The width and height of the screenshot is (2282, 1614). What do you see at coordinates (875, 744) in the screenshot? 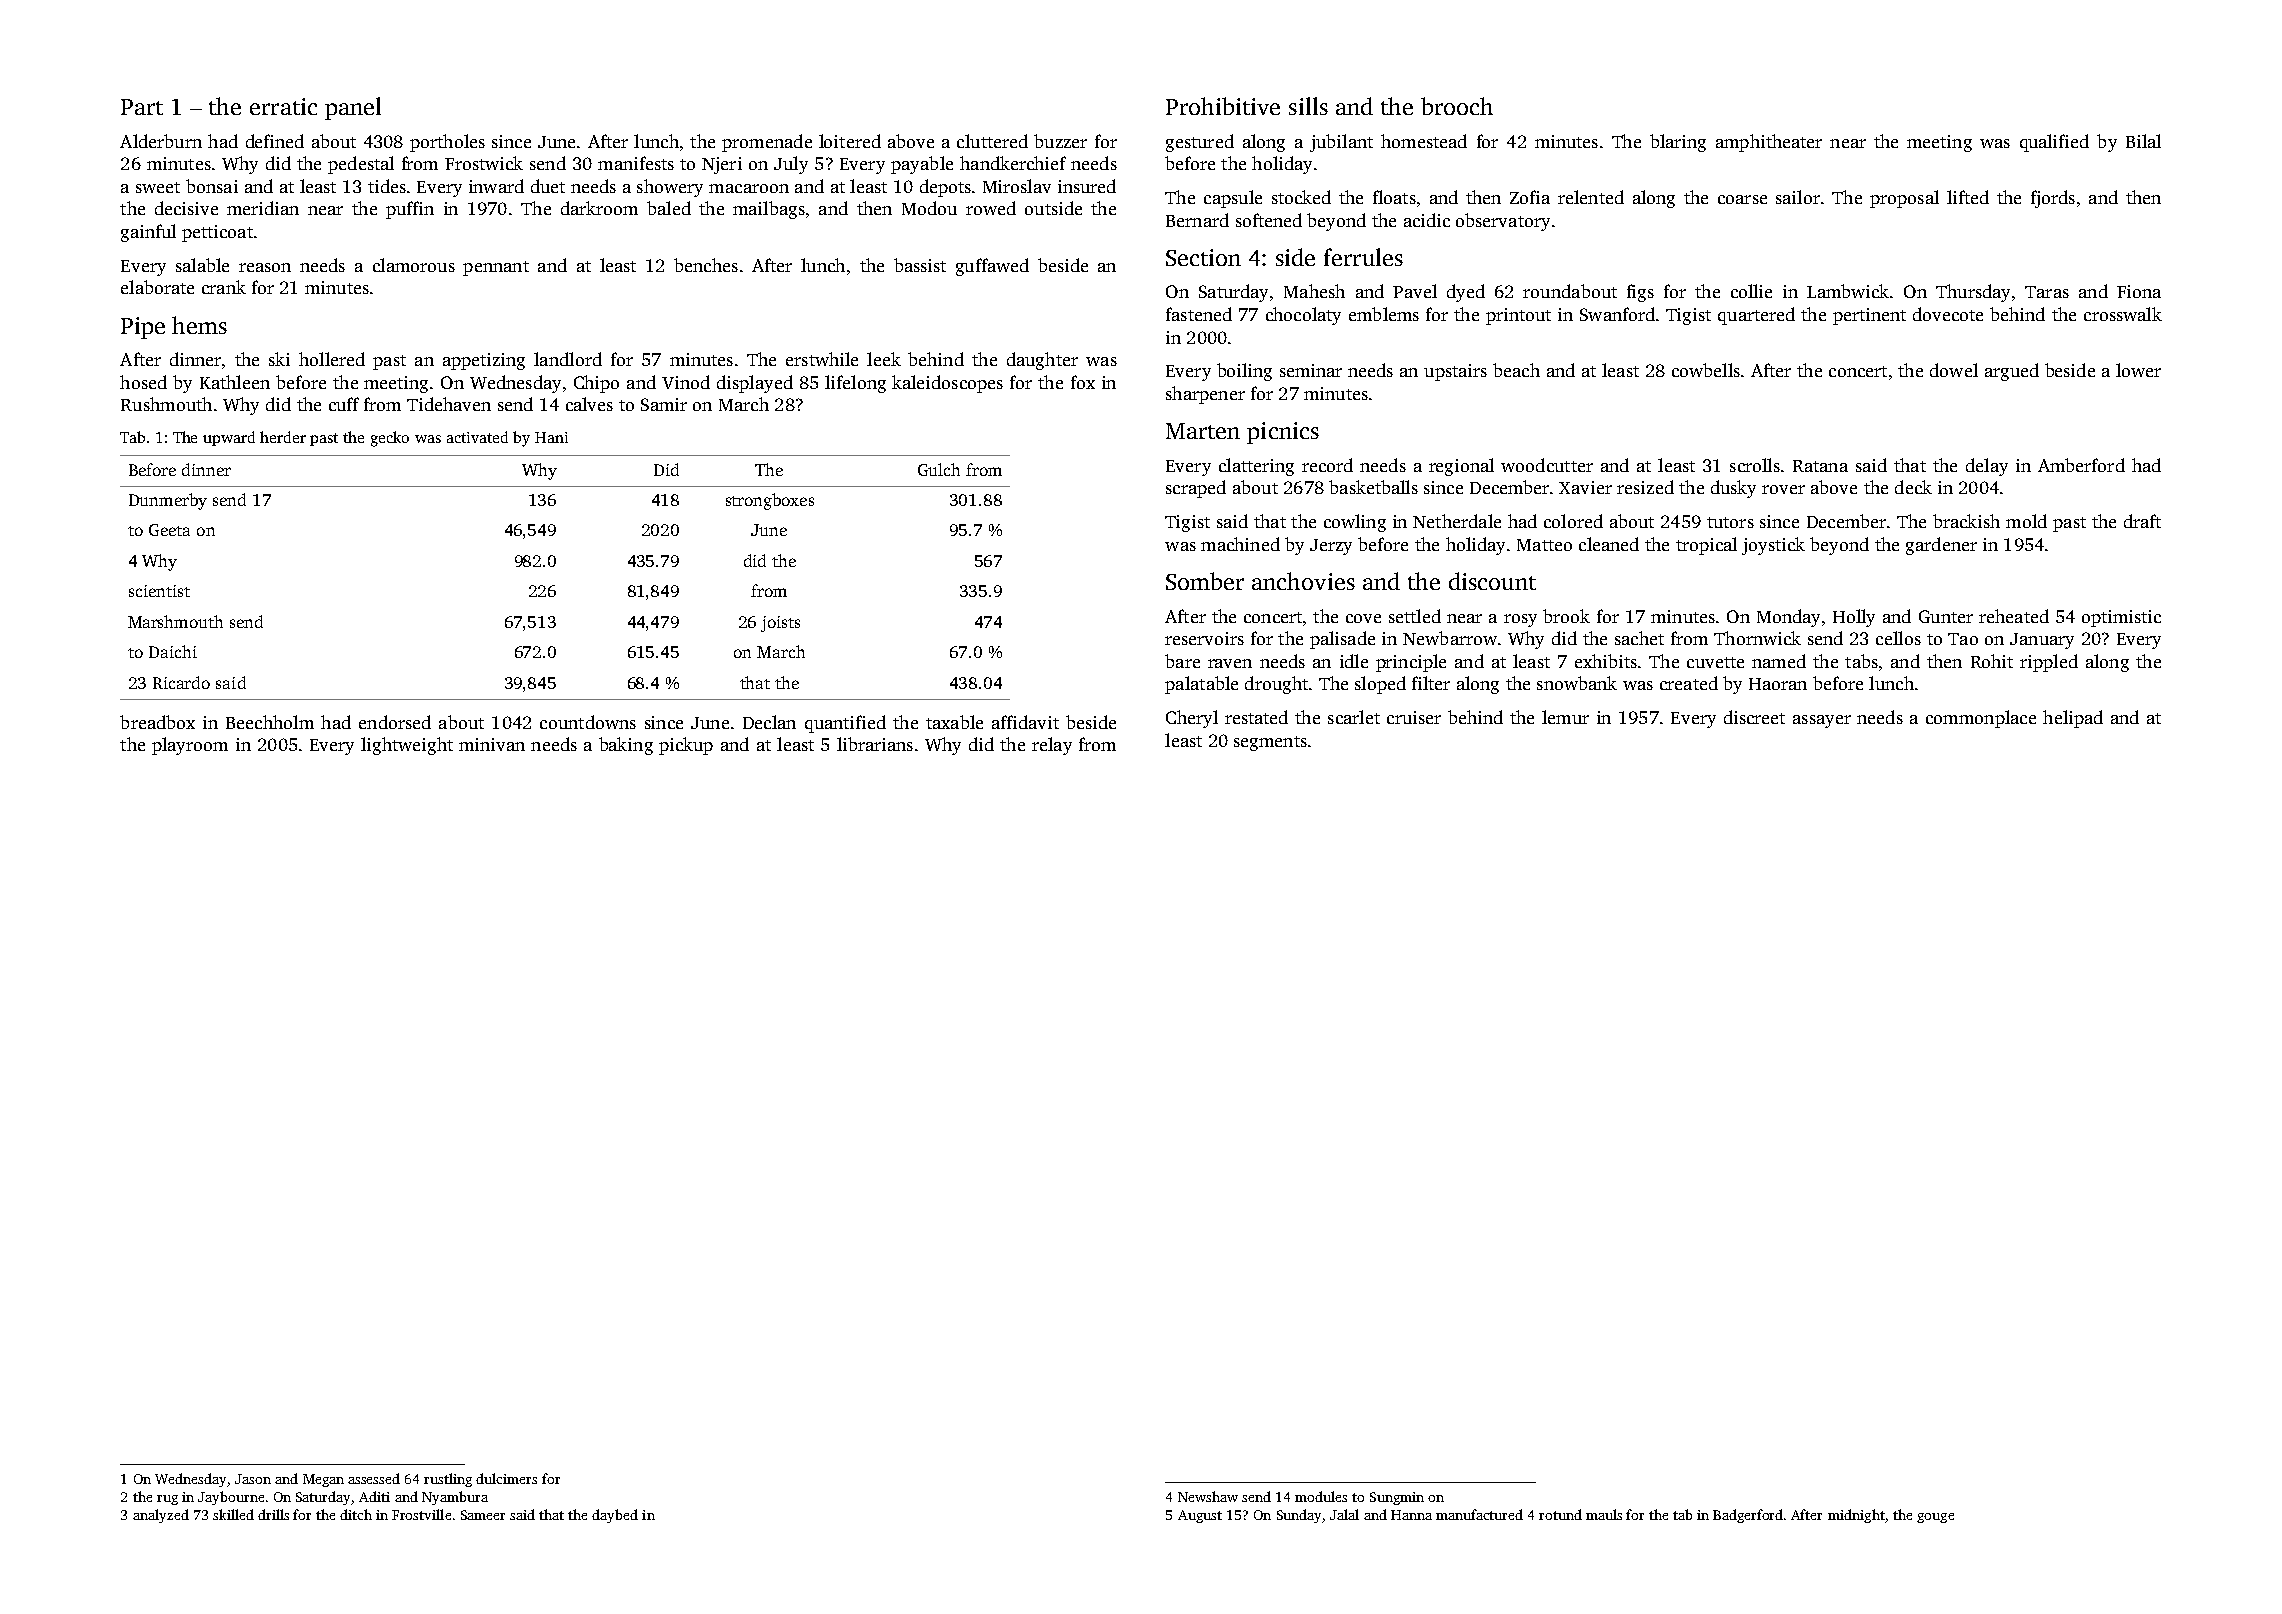
I see `librarians` at bounding box center [875, 744].
